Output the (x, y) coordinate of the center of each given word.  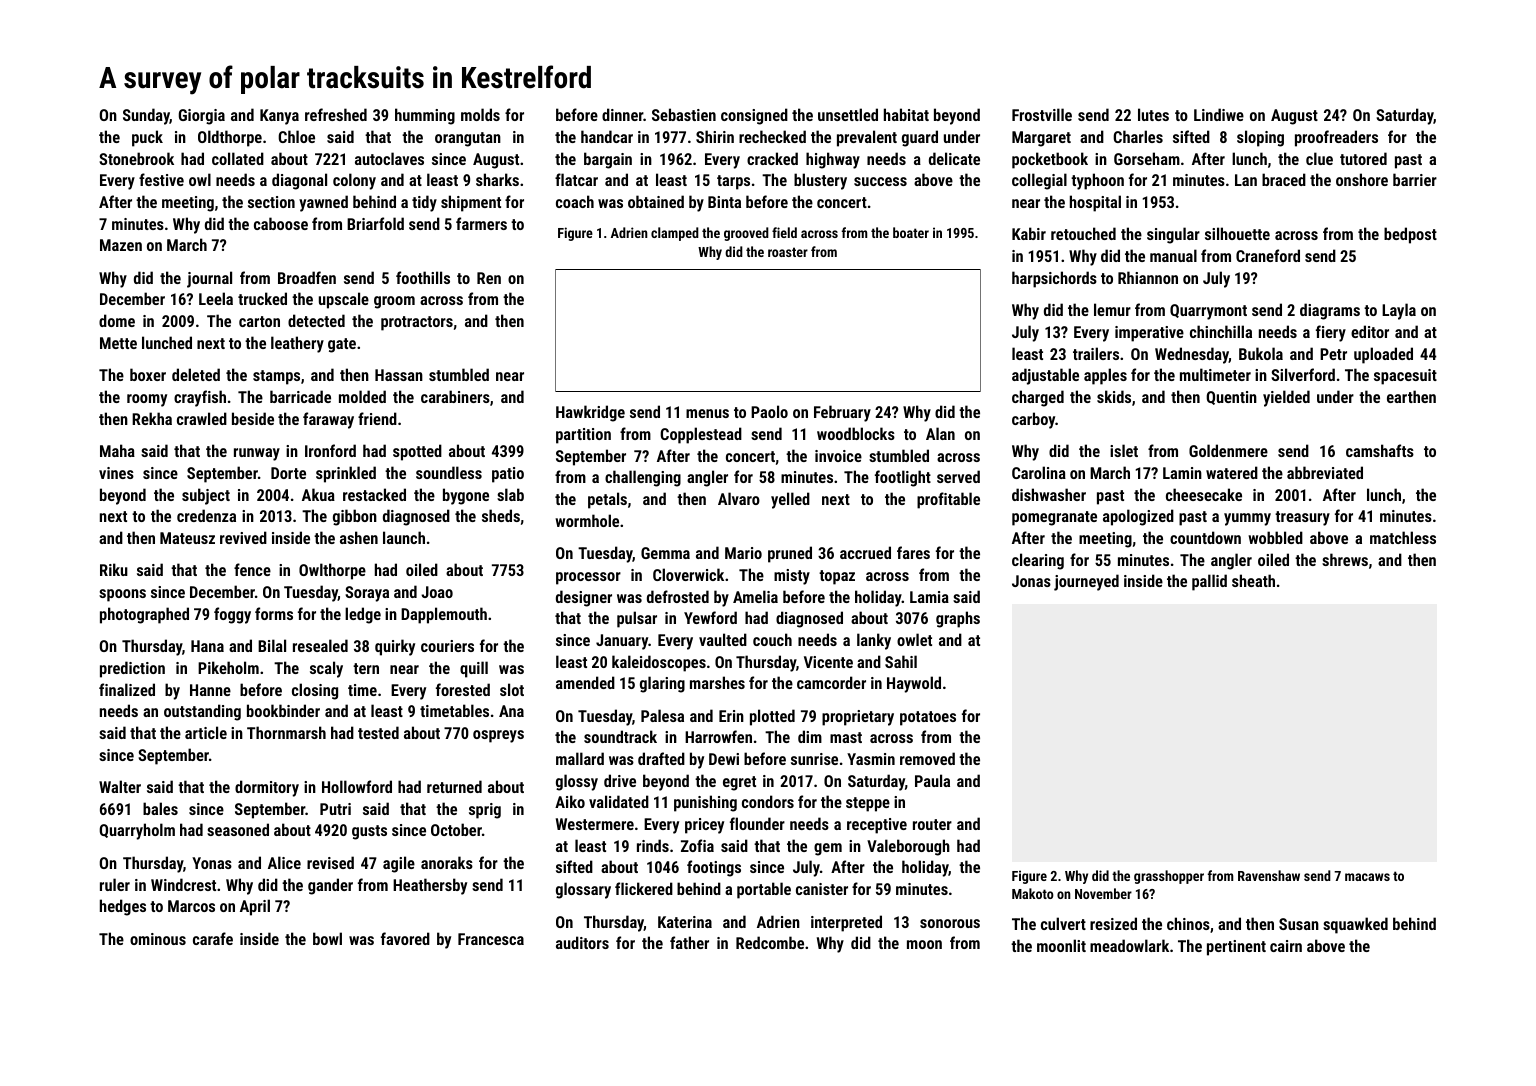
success (880, 181)
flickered (644, 888)
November (1103, 893)
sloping (1260, 138)
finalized (127, 689)
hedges (123, 907)
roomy (147, 400)
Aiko (570, 801)
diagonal (299, 181)
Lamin (1182, 473)
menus (707, 413)
